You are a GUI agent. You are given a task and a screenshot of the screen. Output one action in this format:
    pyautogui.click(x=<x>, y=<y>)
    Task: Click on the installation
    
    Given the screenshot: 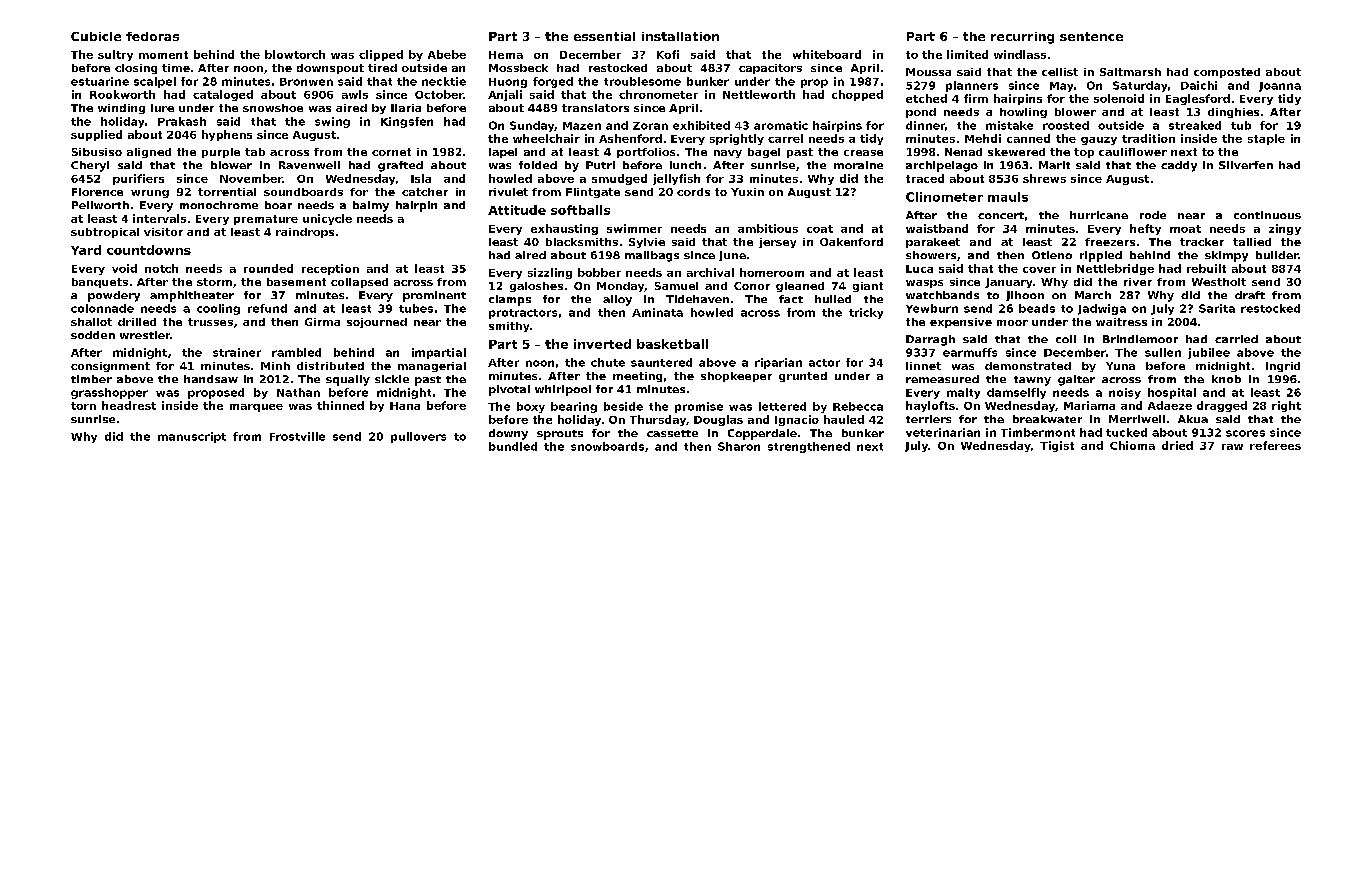 What is the action you would take?
    pyautogui.click(x=680, y=36)
